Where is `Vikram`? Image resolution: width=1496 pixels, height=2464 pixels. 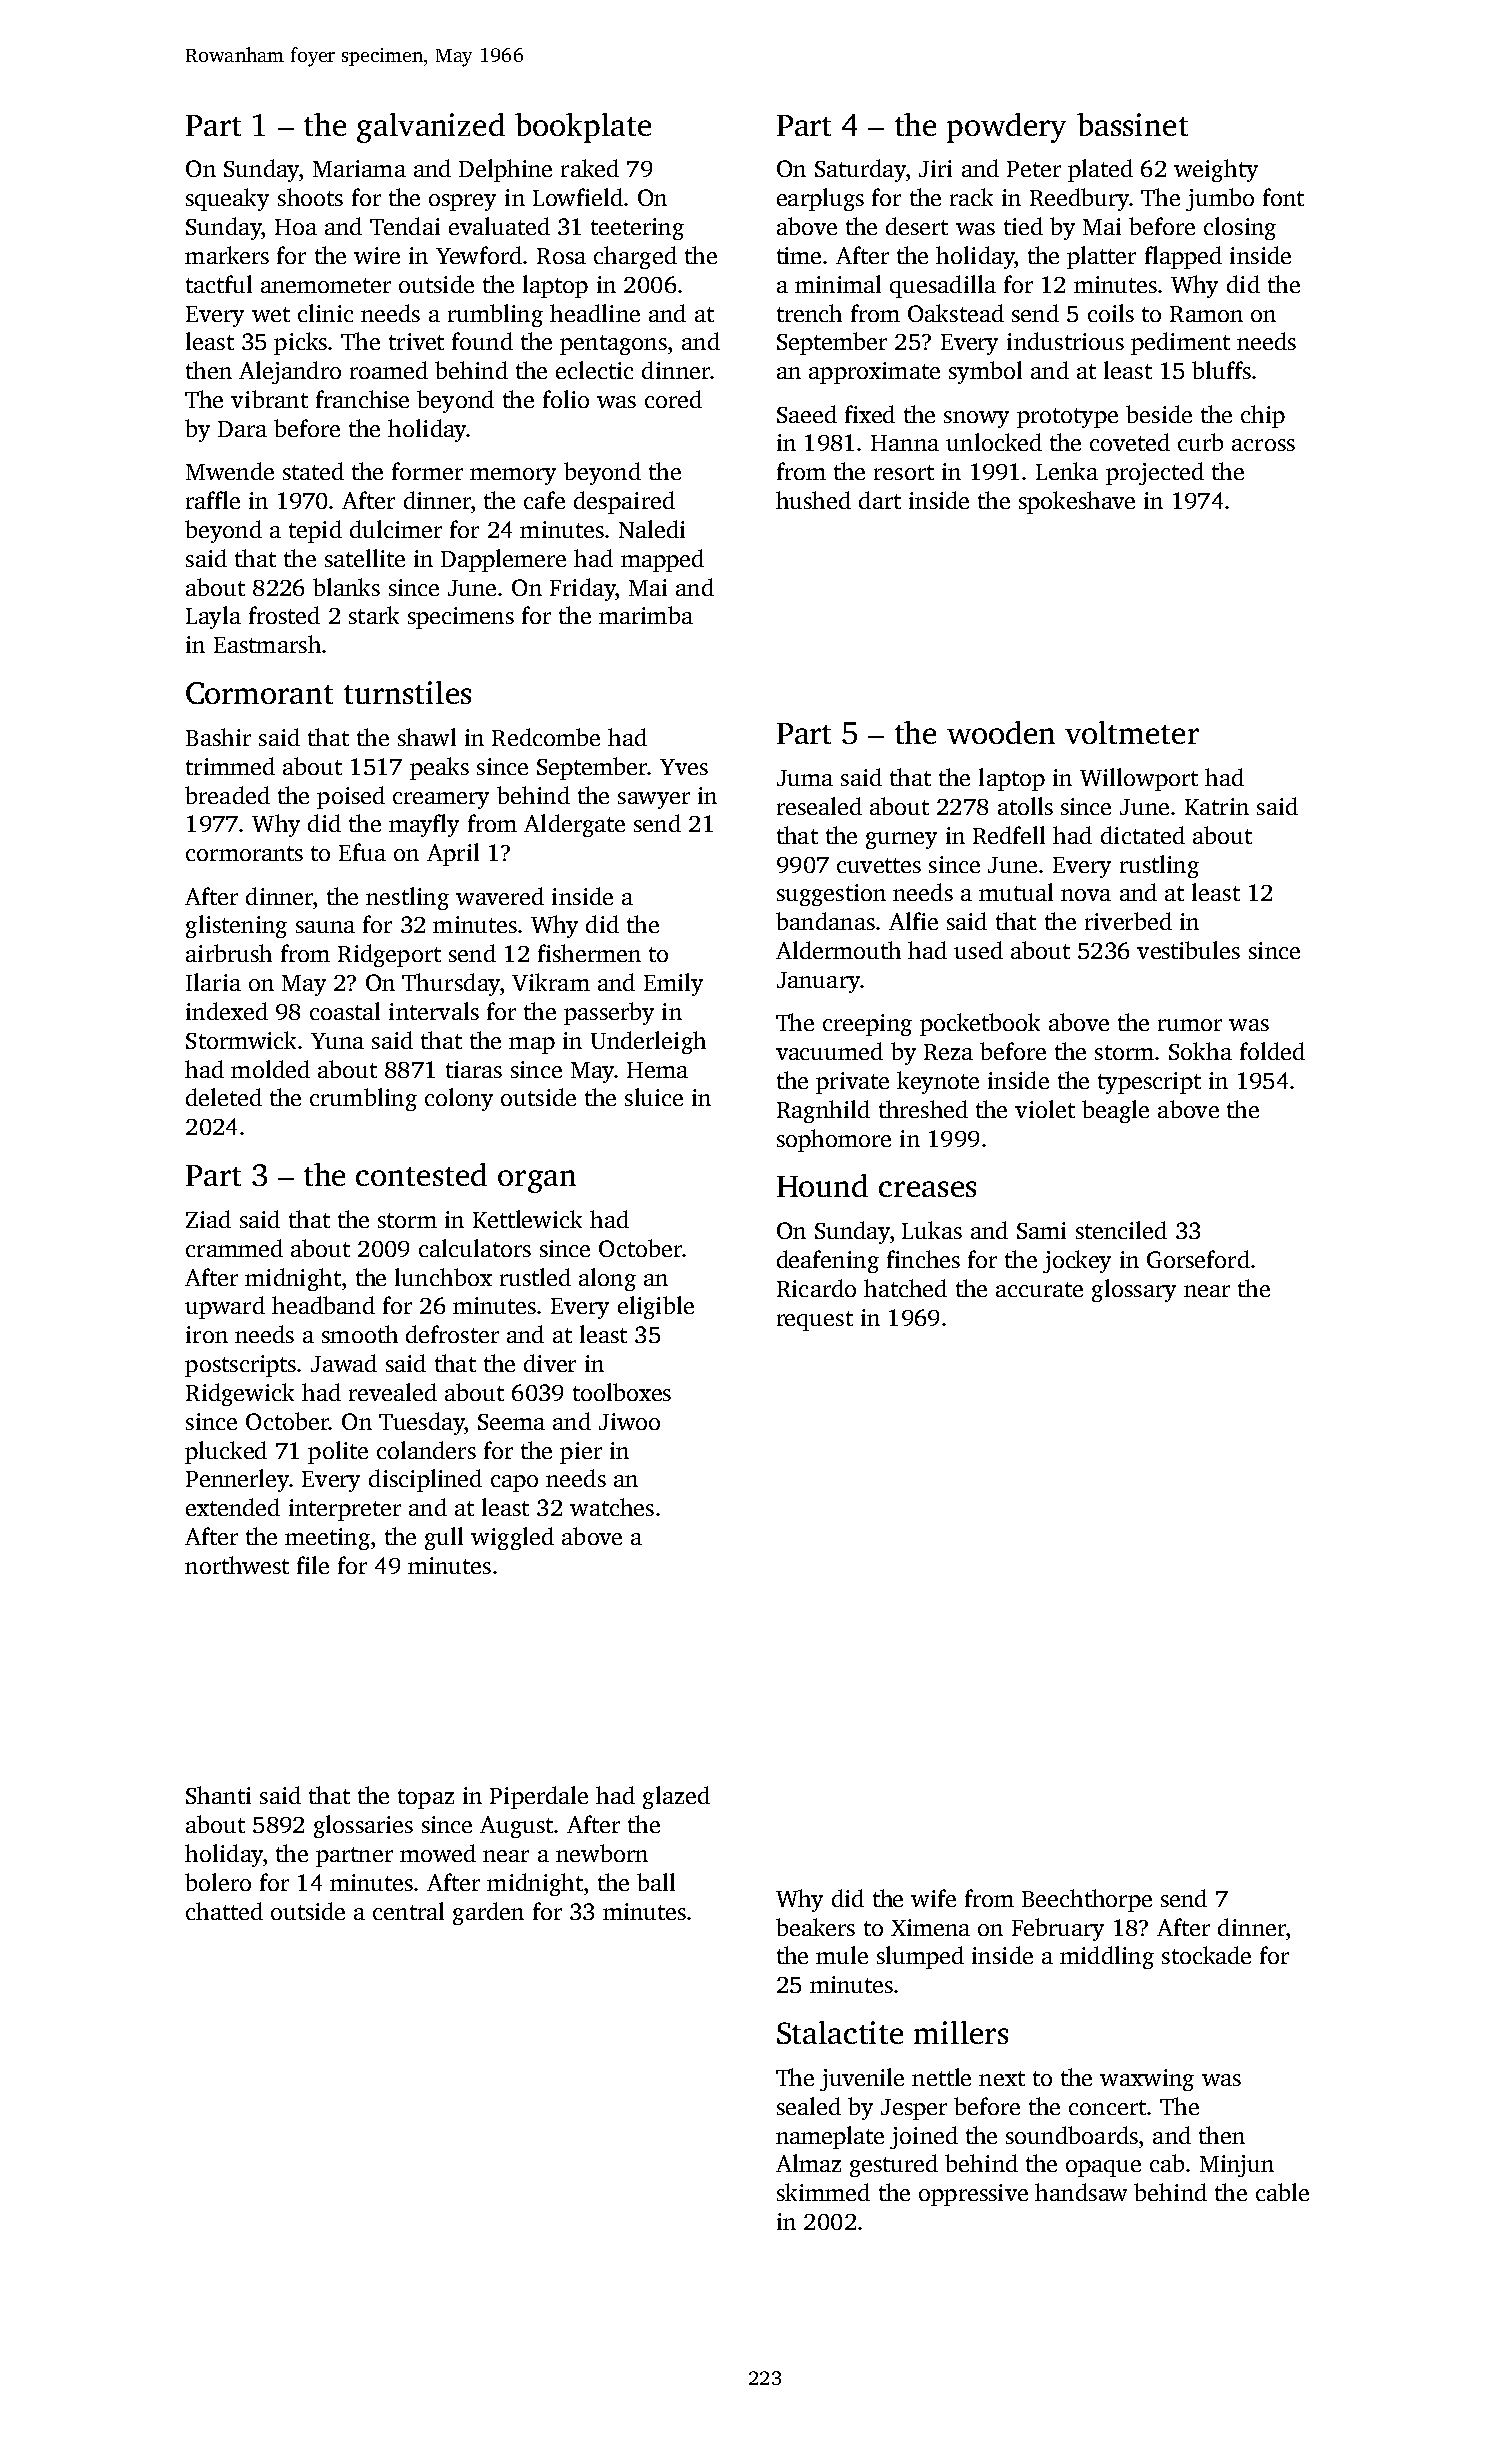 Vikram is located at coordinates (551, 982).
